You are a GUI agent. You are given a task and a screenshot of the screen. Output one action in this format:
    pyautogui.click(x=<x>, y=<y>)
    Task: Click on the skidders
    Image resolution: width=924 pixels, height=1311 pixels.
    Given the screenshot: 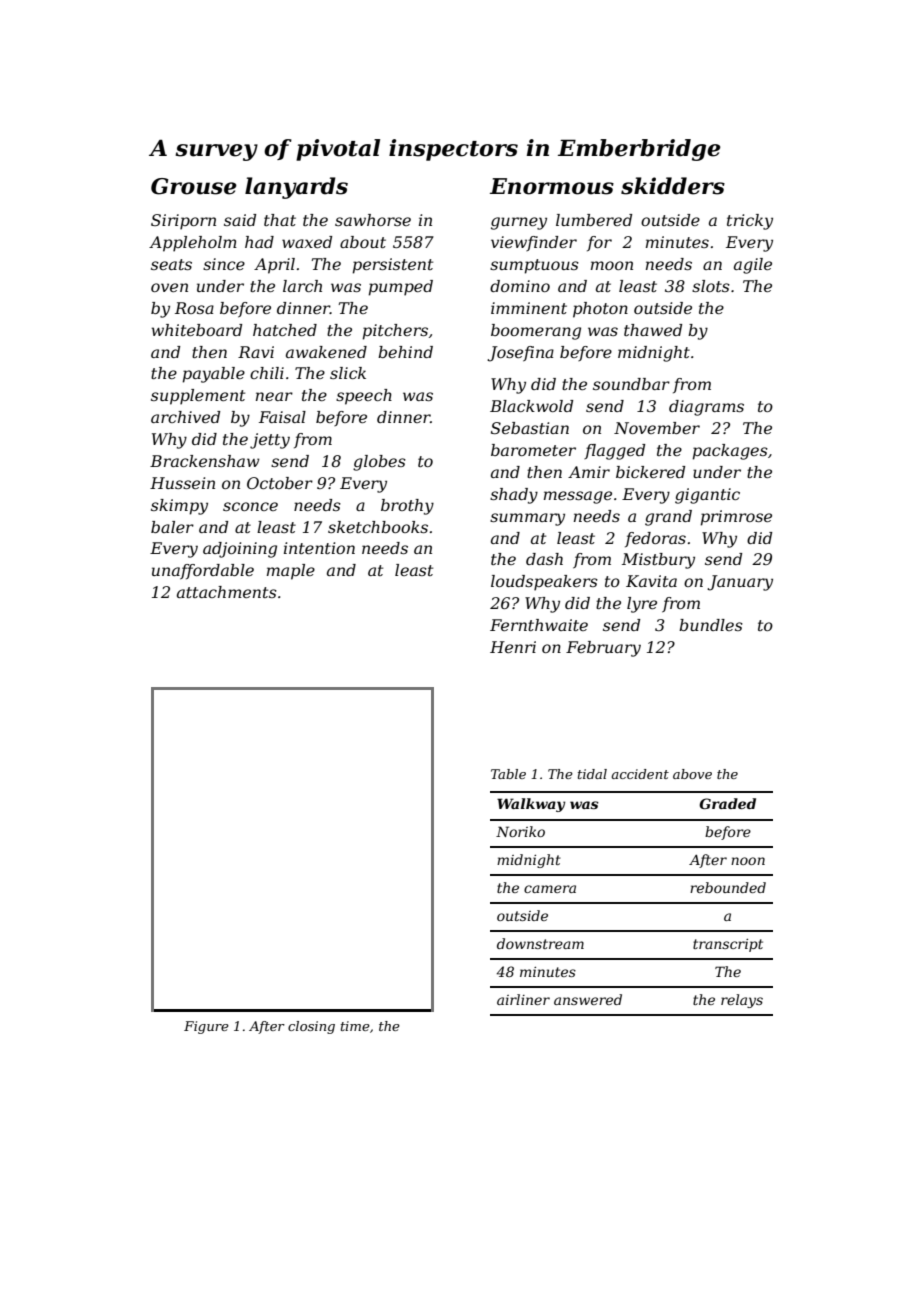 What is the action you would take?
    pyautogui.click(x=673, y=186)
